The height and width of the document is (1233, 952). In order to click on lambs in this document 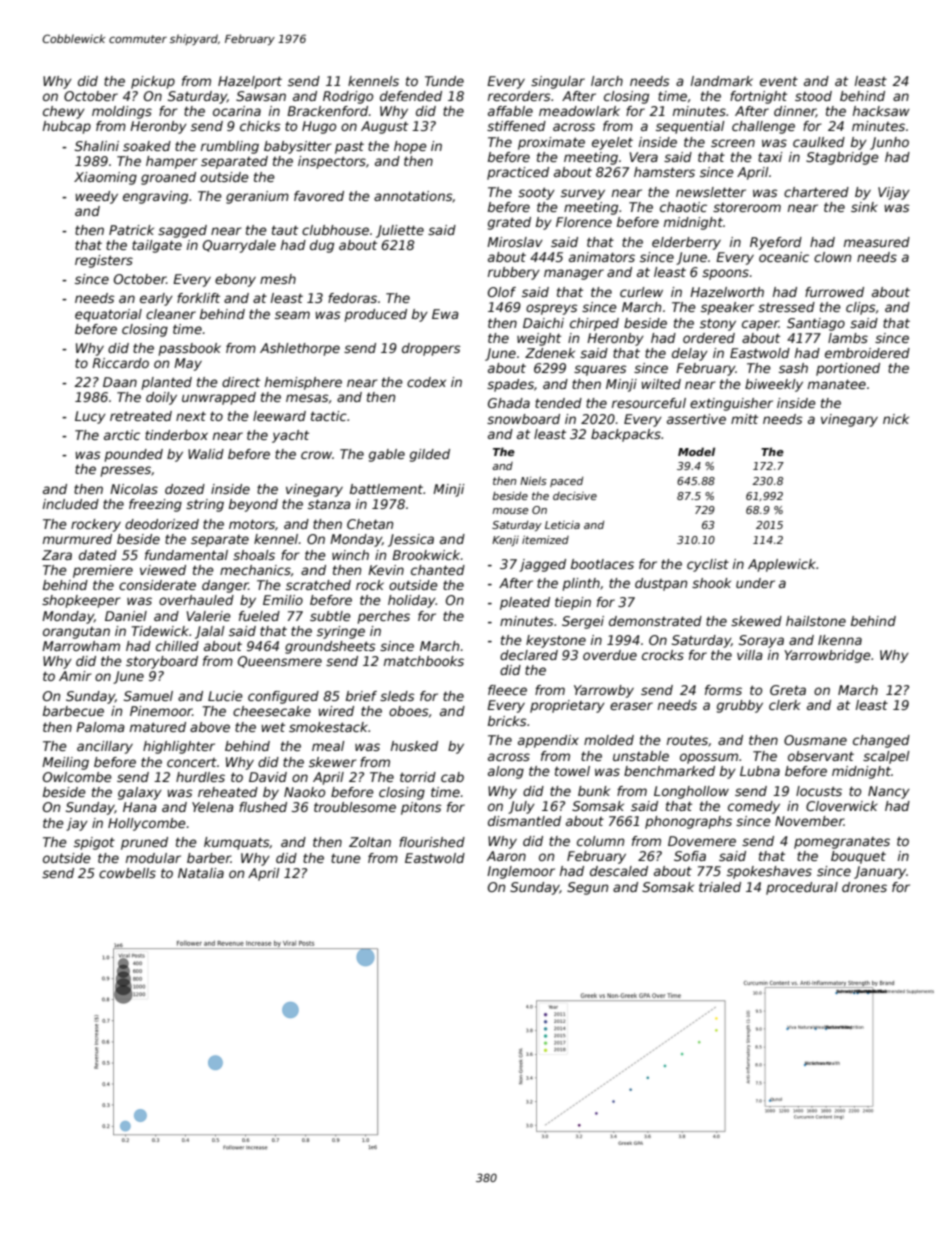, I will do `click(848, 338)`.
